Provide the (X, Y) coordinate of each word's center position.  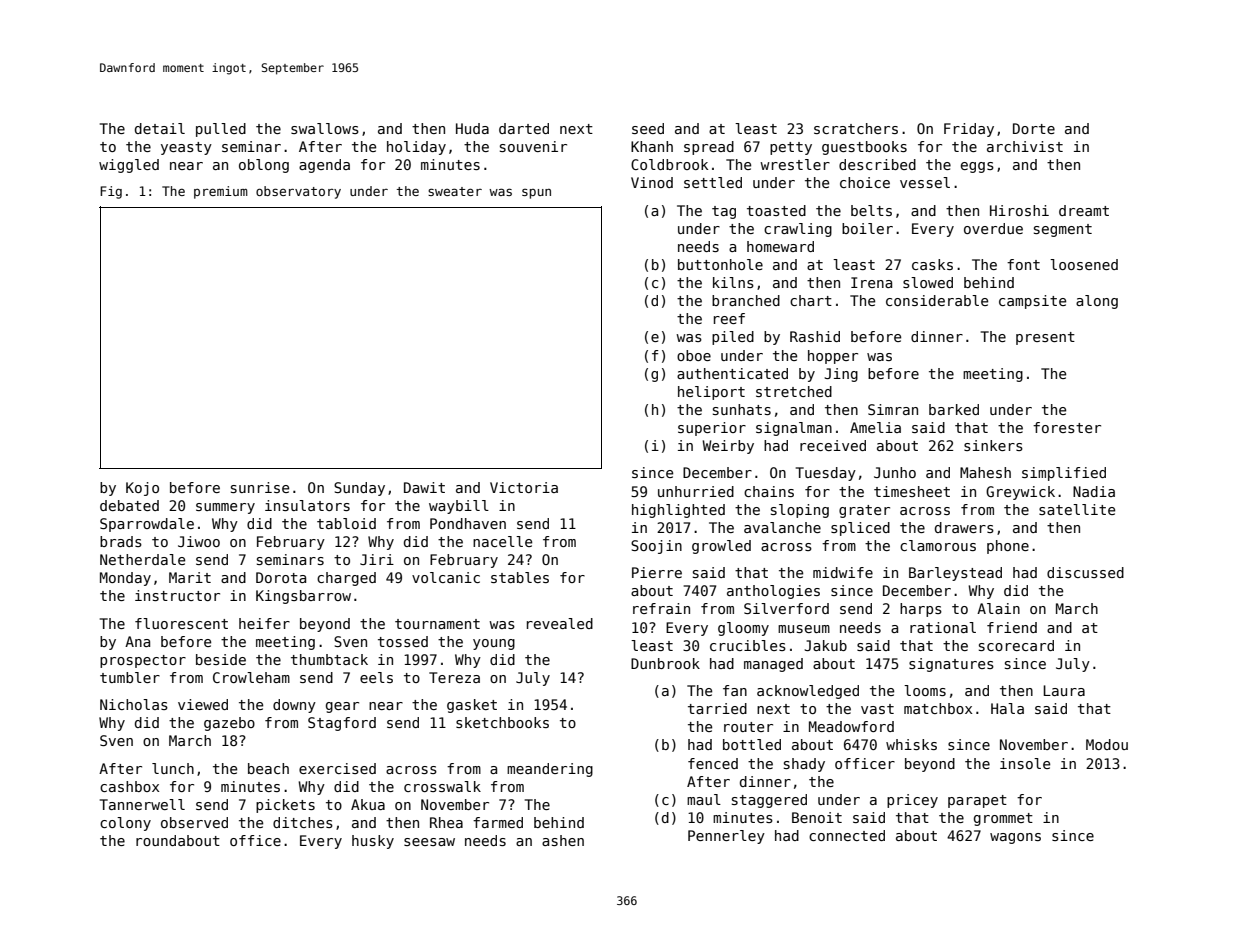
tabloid (346, 523)
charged (346, 579)
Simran (893, 409)
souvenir (533, 146)
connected (847, 835)
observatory (298, 192)
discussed (1085, 572)
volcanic (446, 577)
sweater (455, 191)
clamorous (938, 545)
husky (373, 842)
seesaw (429, 842)
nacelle (502, 541)
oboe (694, 355)
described (877, 164)
